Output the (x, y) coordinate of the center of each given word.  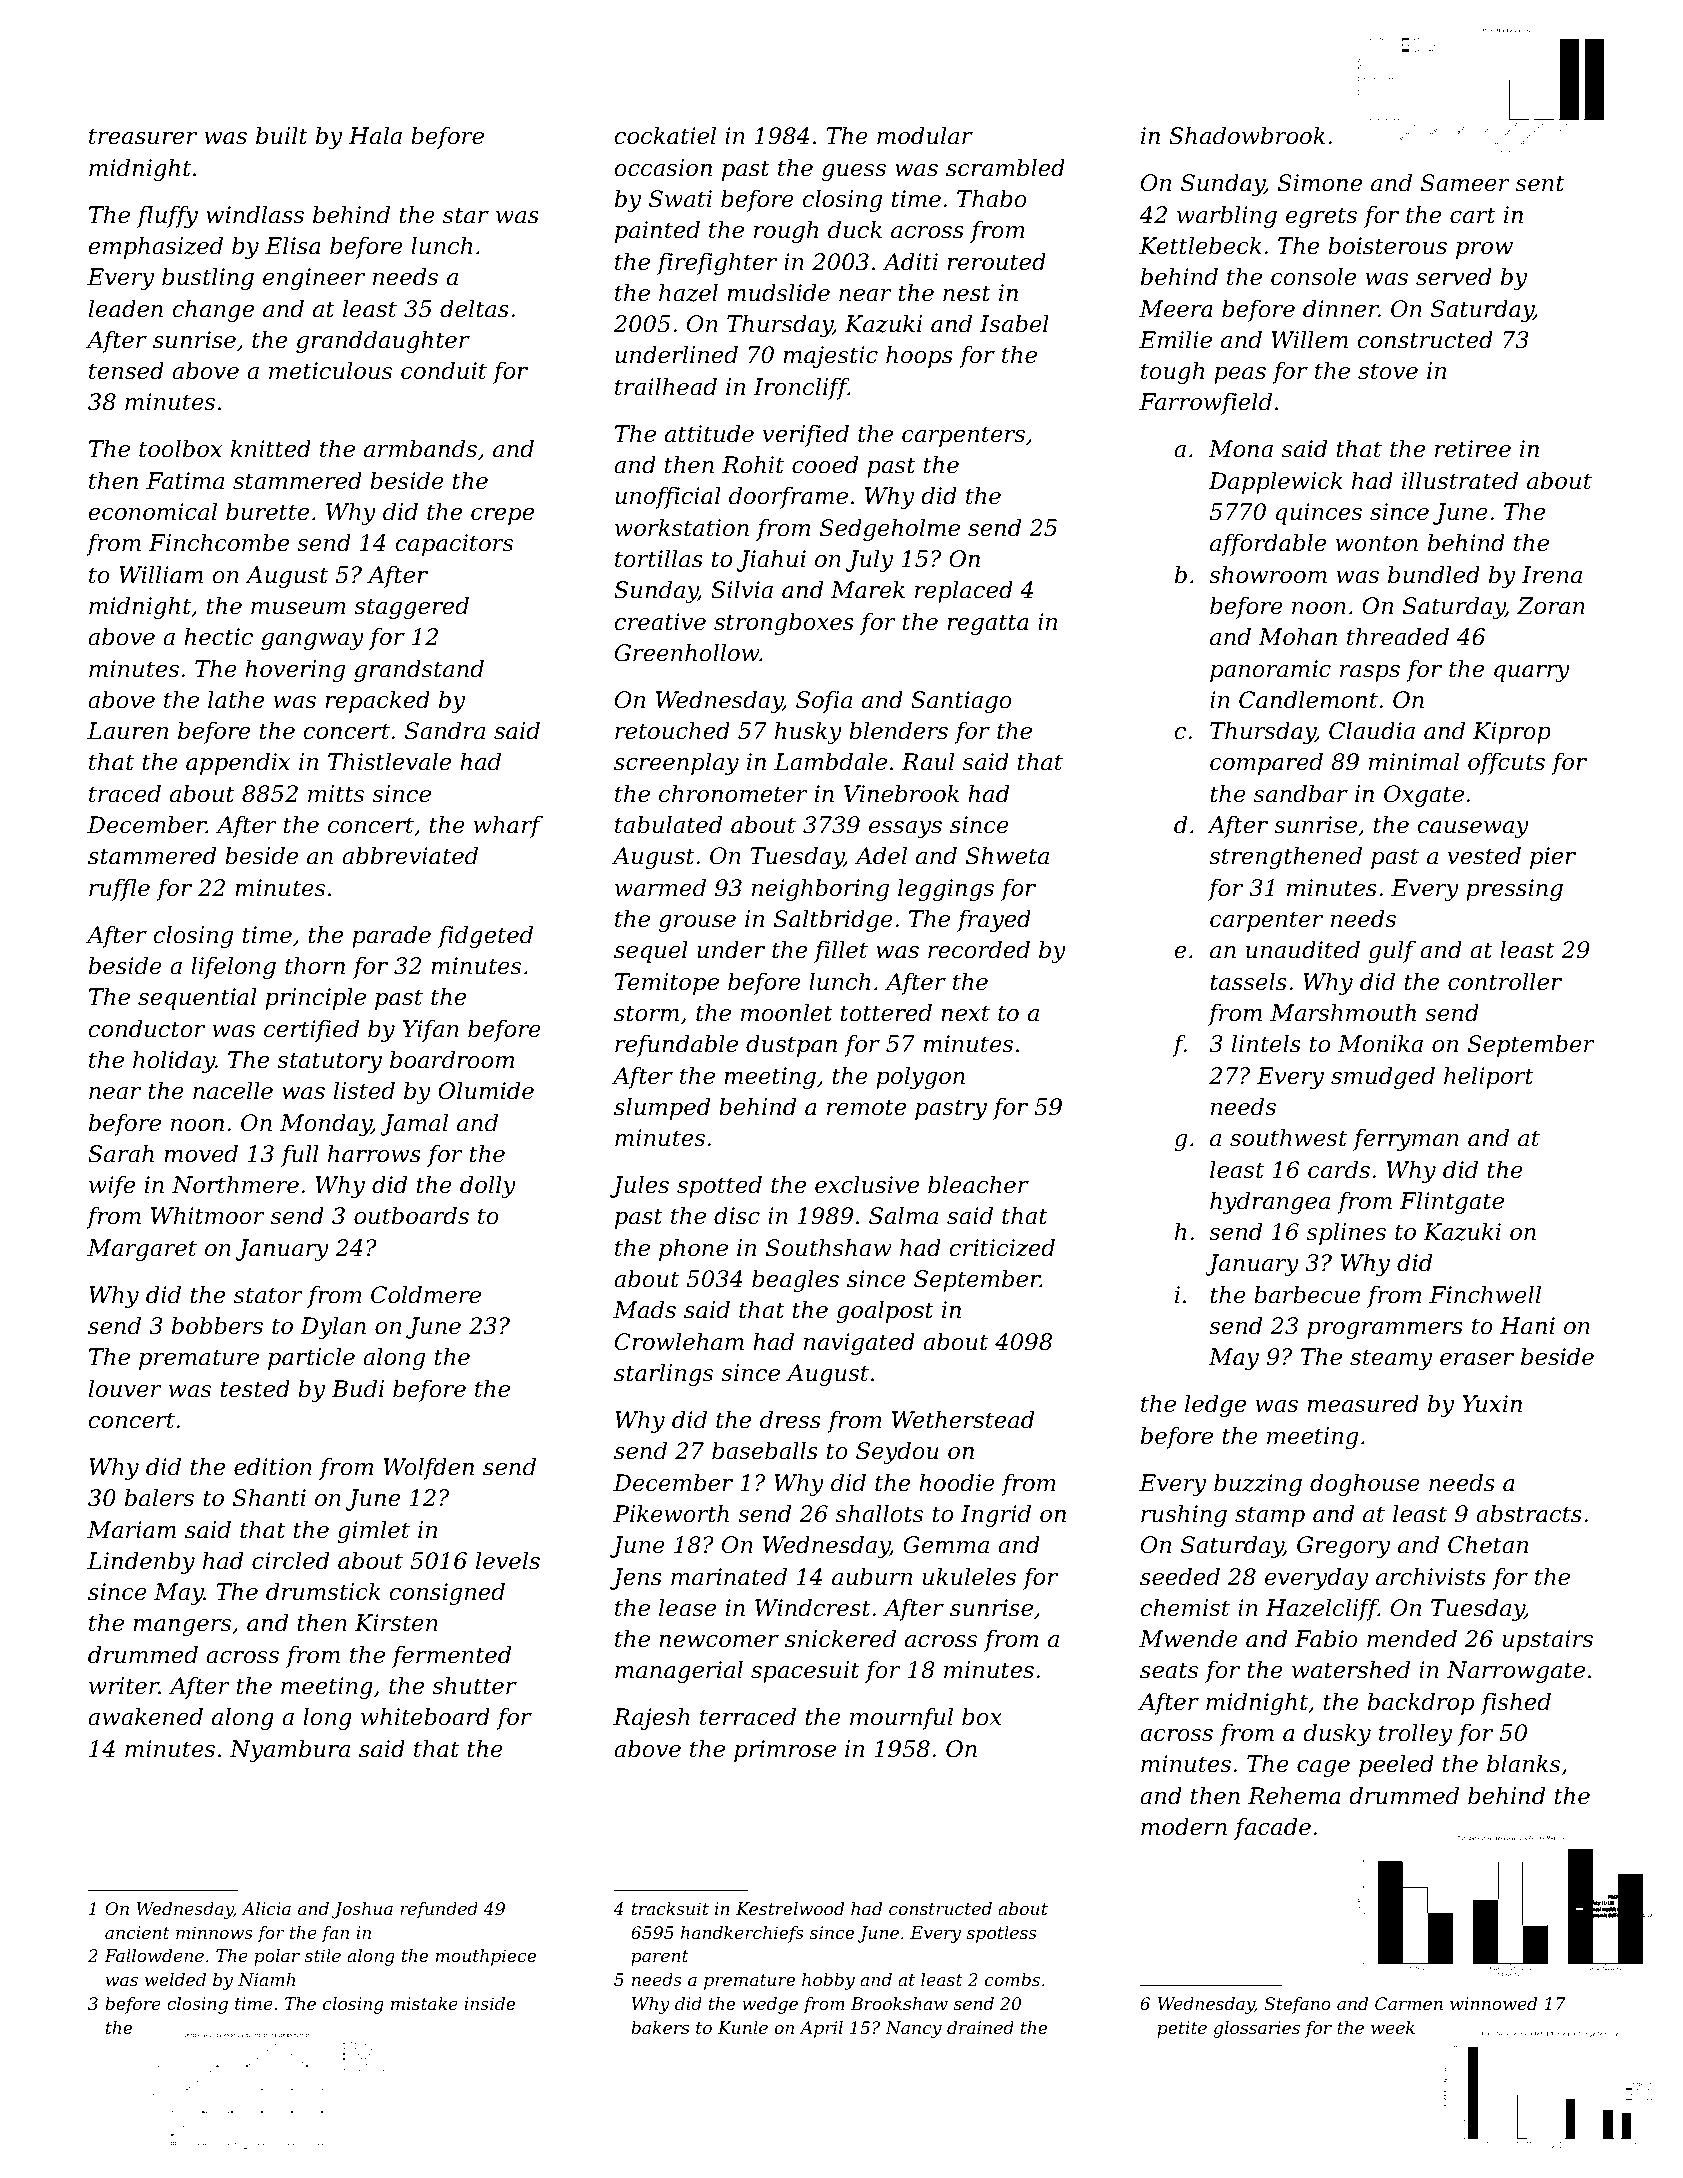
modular (925, 136)
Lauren (127, 731)
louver (125, 1389)
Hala (375, 136)
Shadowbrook (1247, 136)
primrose (785, 1751)
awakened (145, 1717)
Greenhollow (687, 653)
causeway (1473, 829)
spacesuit (805, 1672)
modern (1184, 1827)
